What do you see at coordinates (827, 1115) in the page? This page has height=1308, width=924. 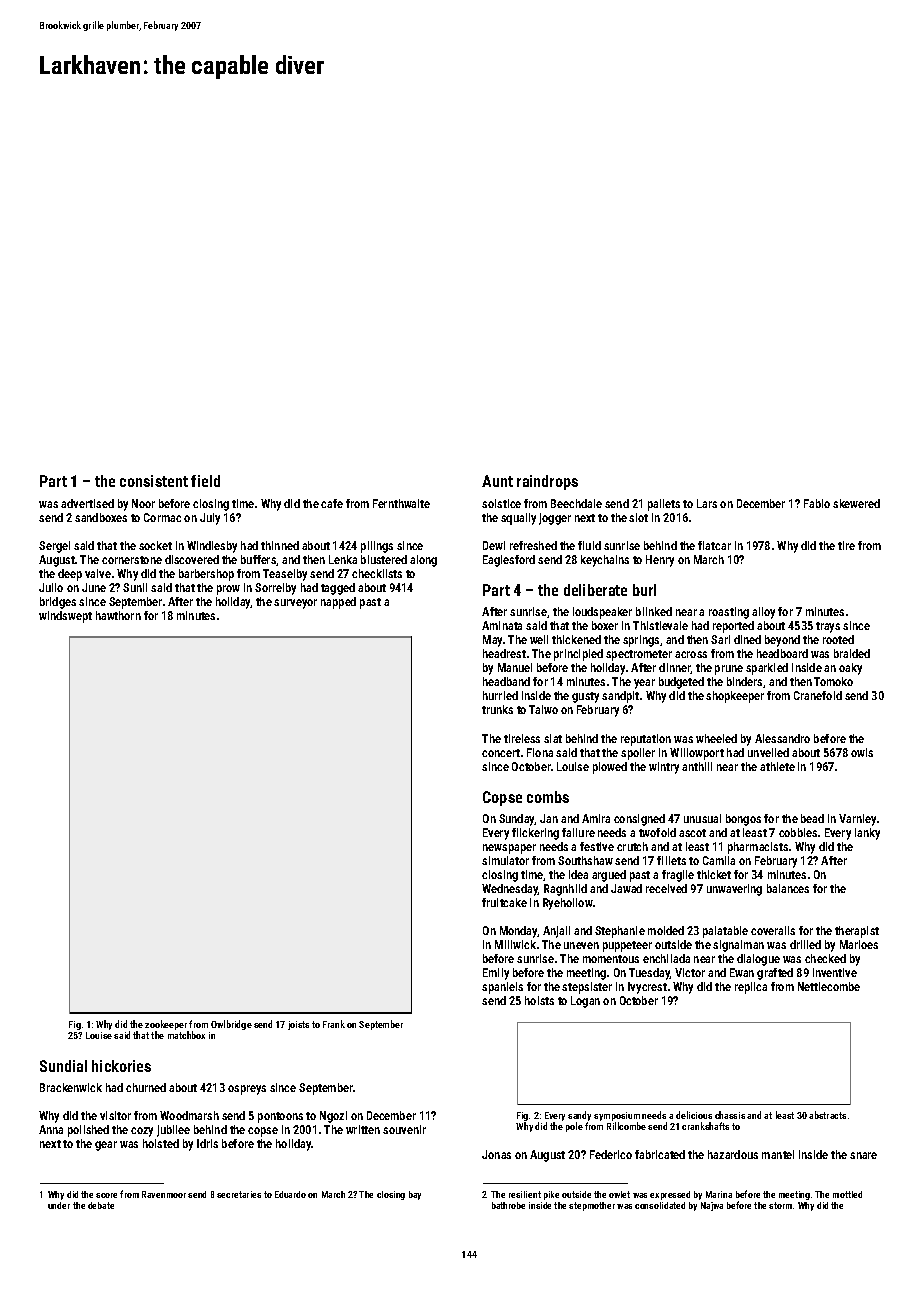 I see `abstracts` at bounding box center [827, 1115].
